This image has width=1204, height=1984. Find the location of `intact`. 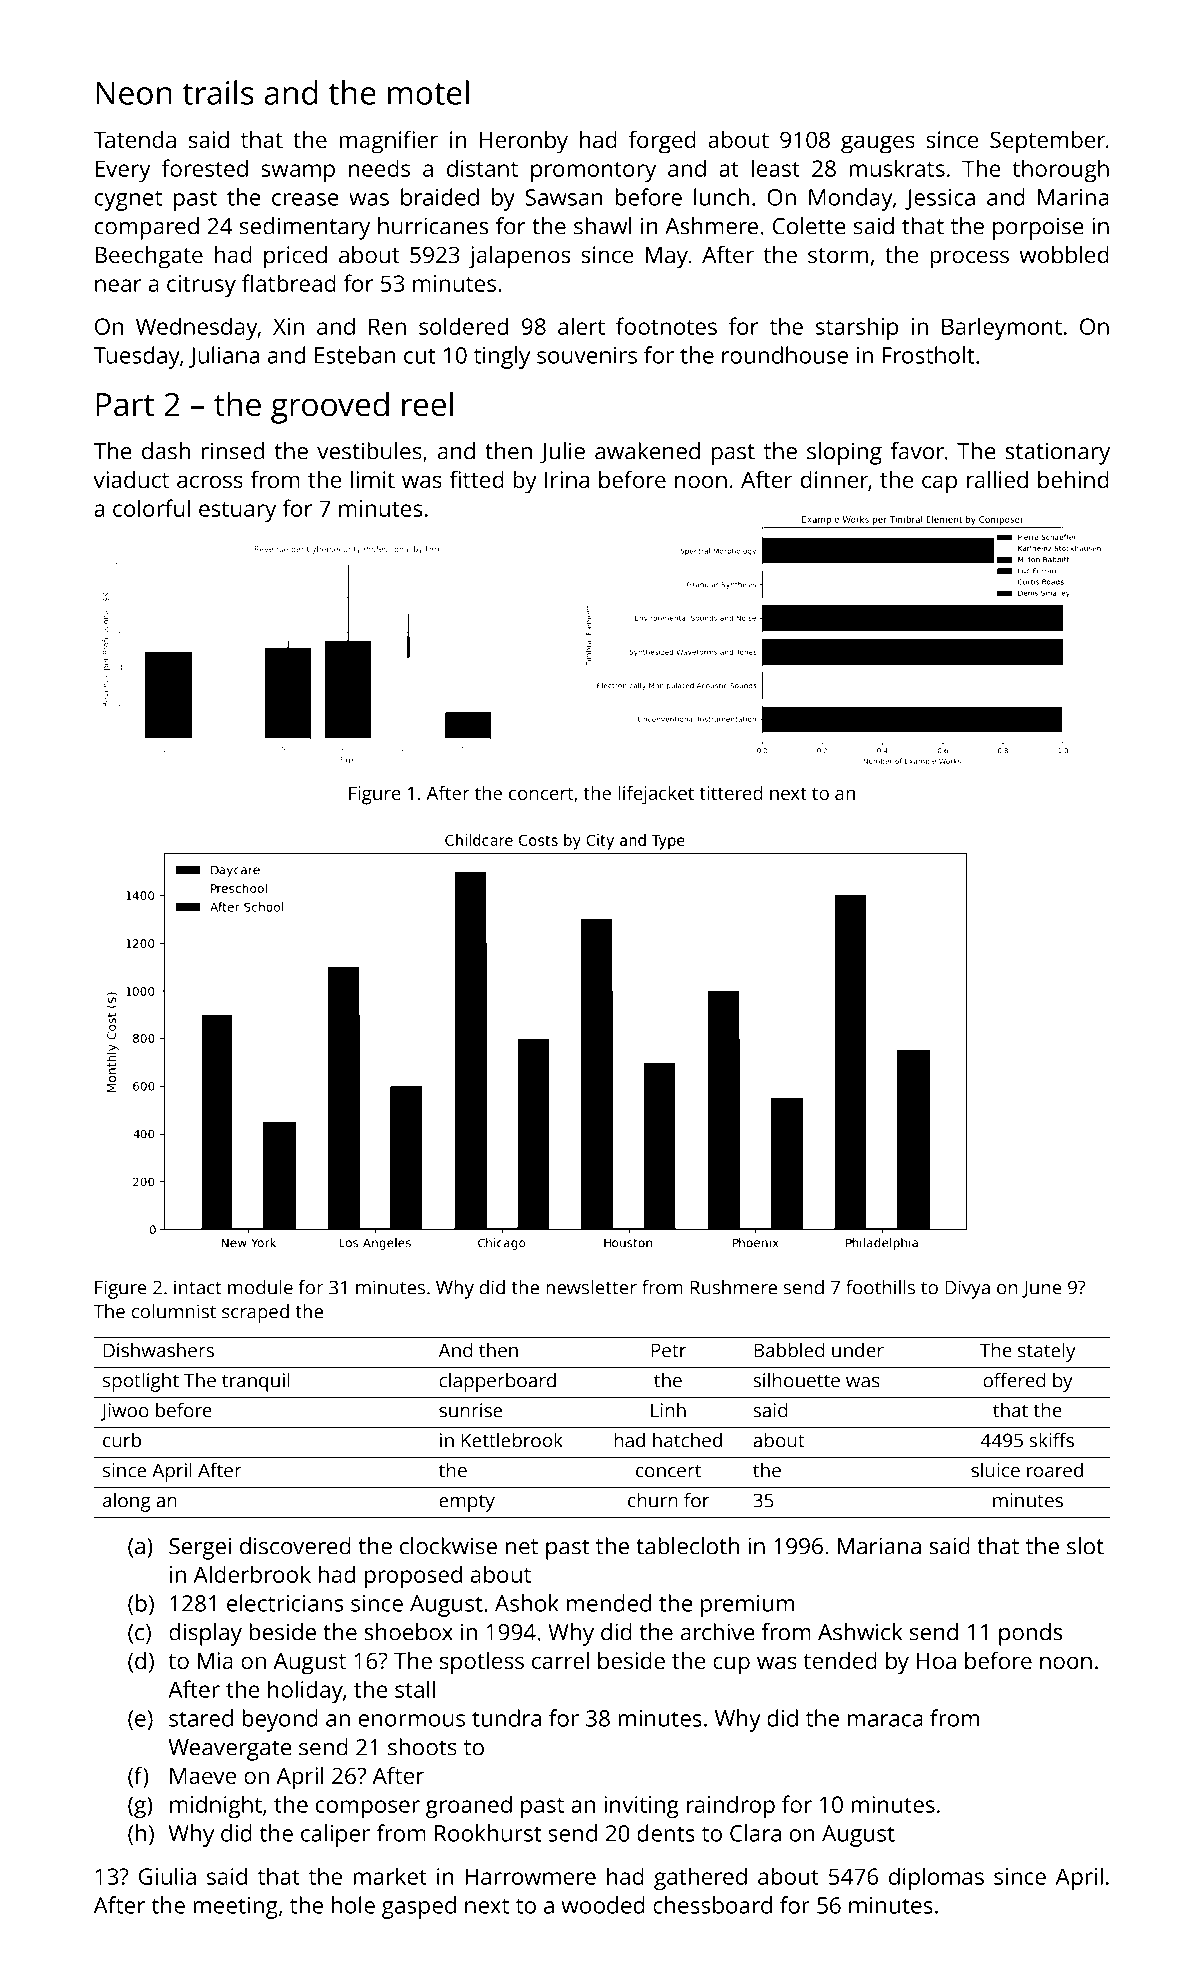

intact is located at coordinates (198, 1287).
